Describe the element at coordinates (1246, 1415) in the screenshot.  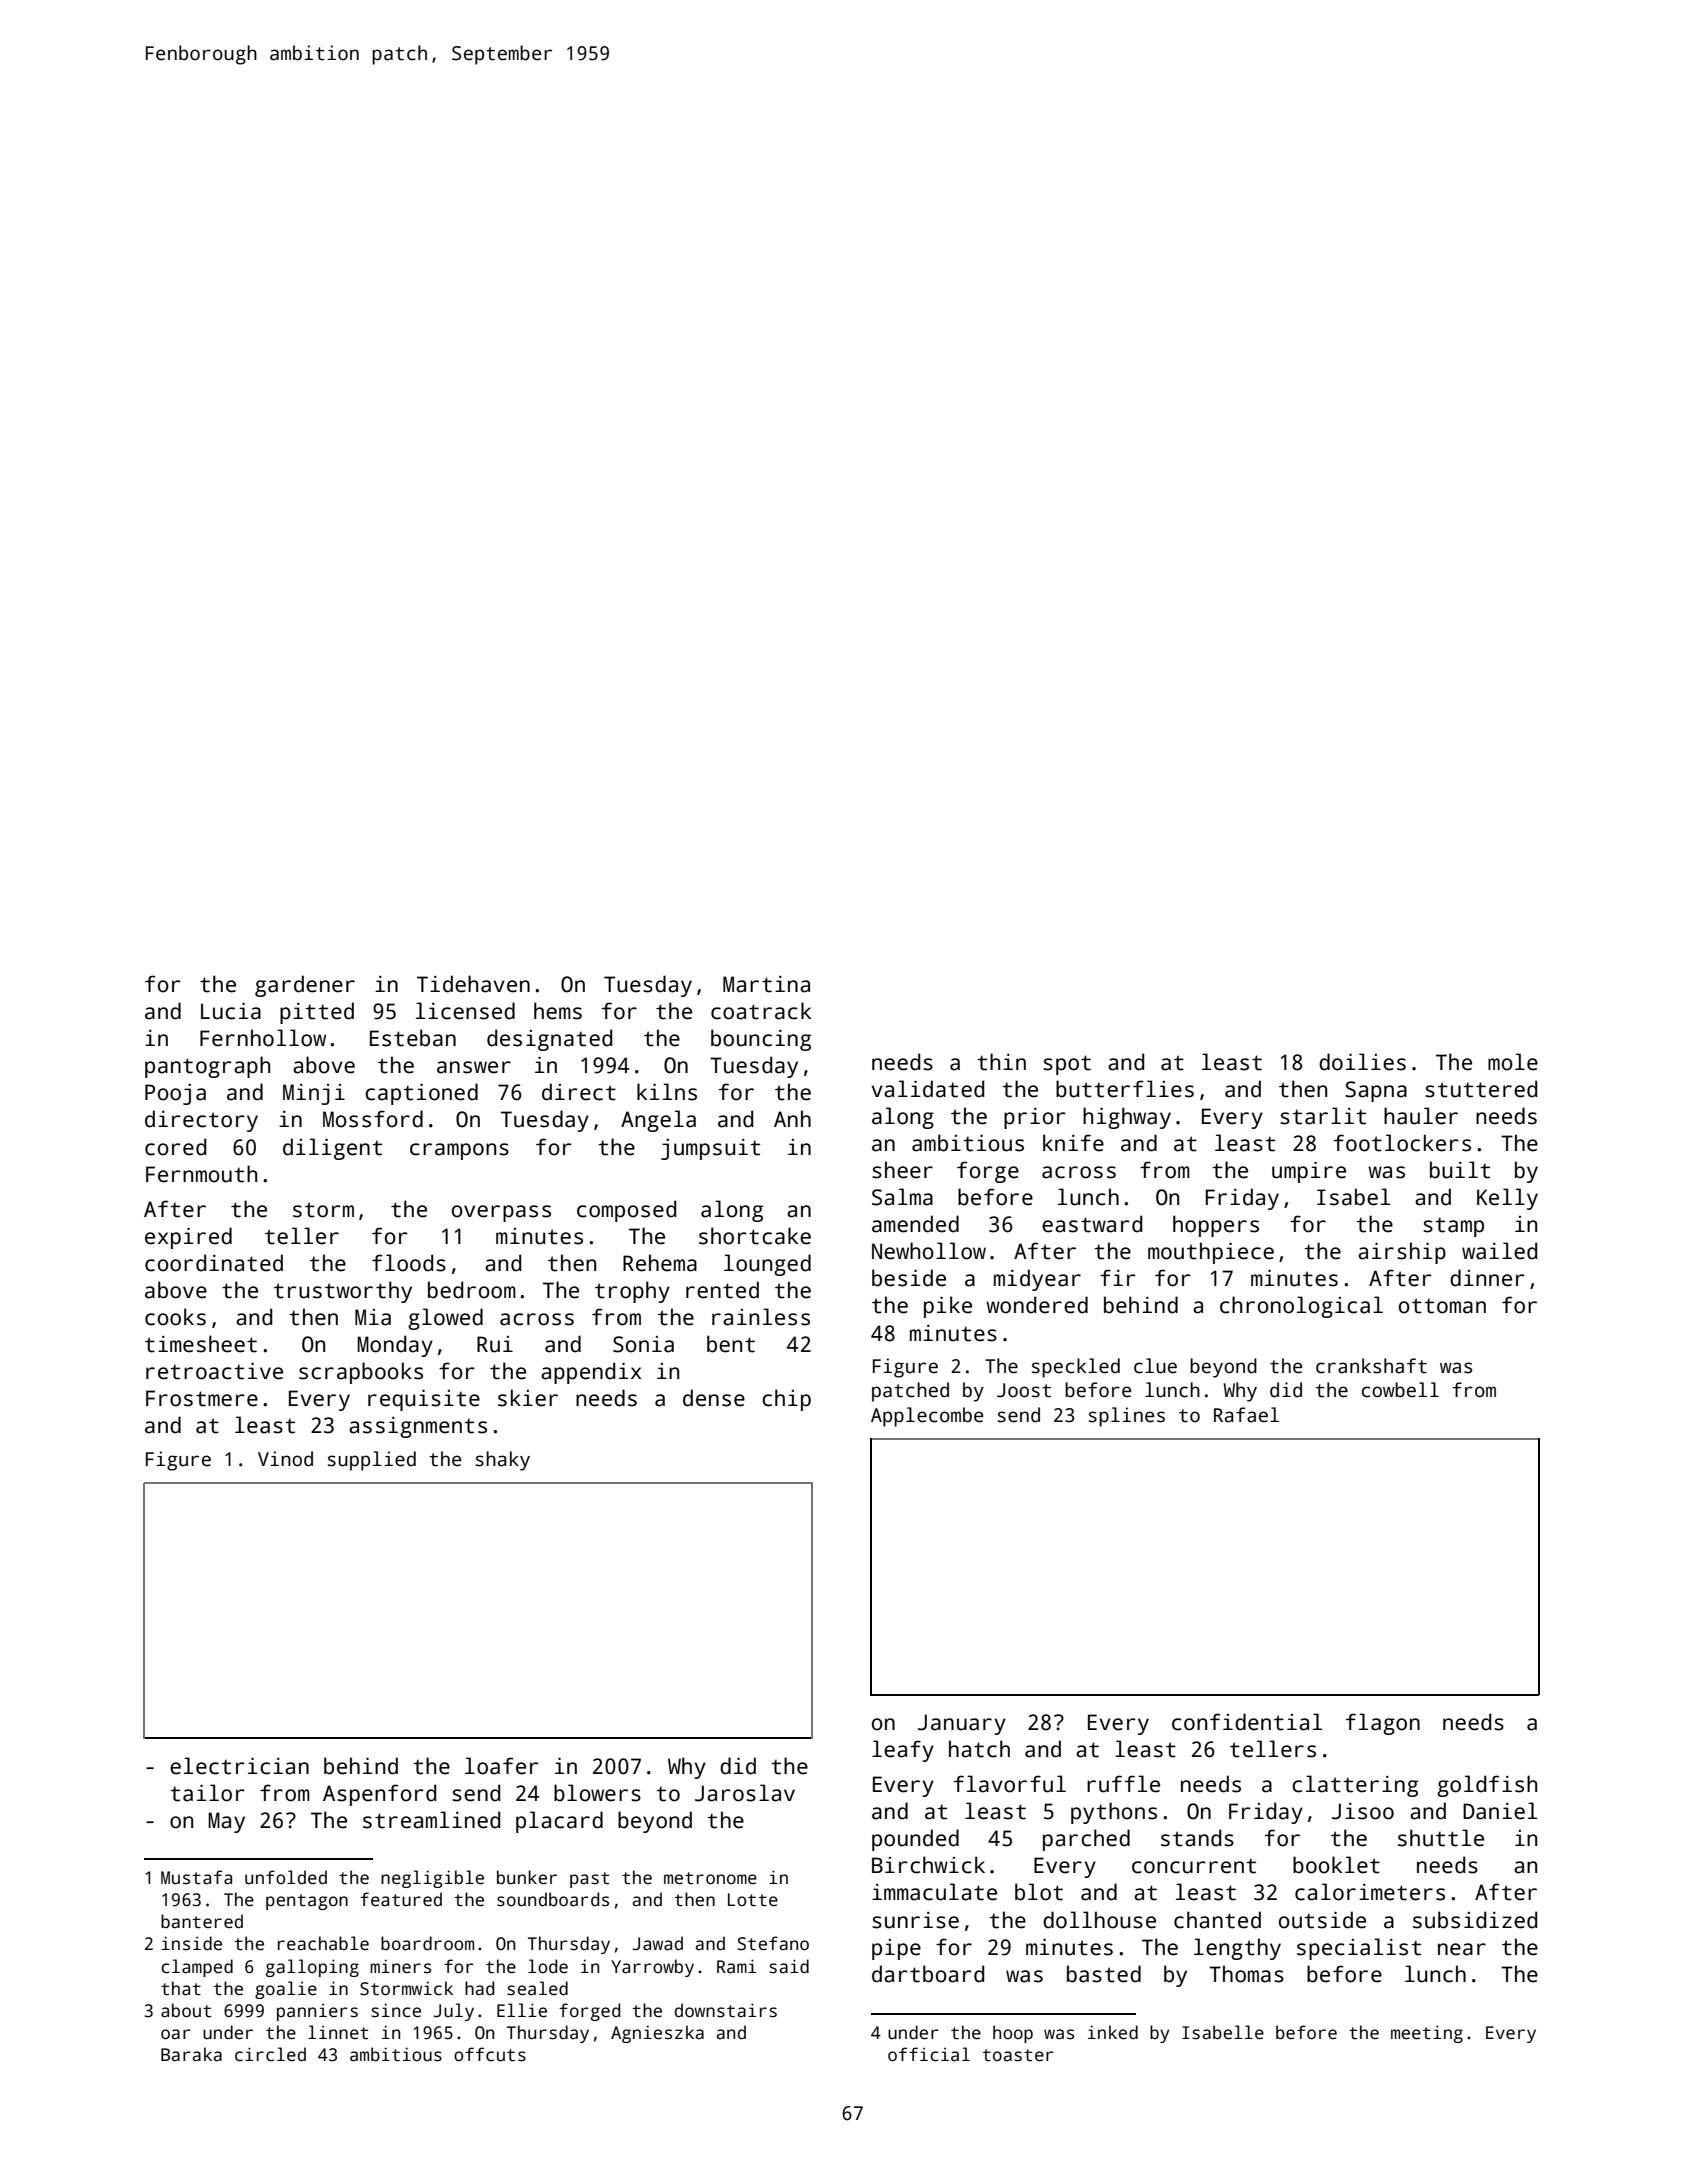
I see `Rafael` at that location.
